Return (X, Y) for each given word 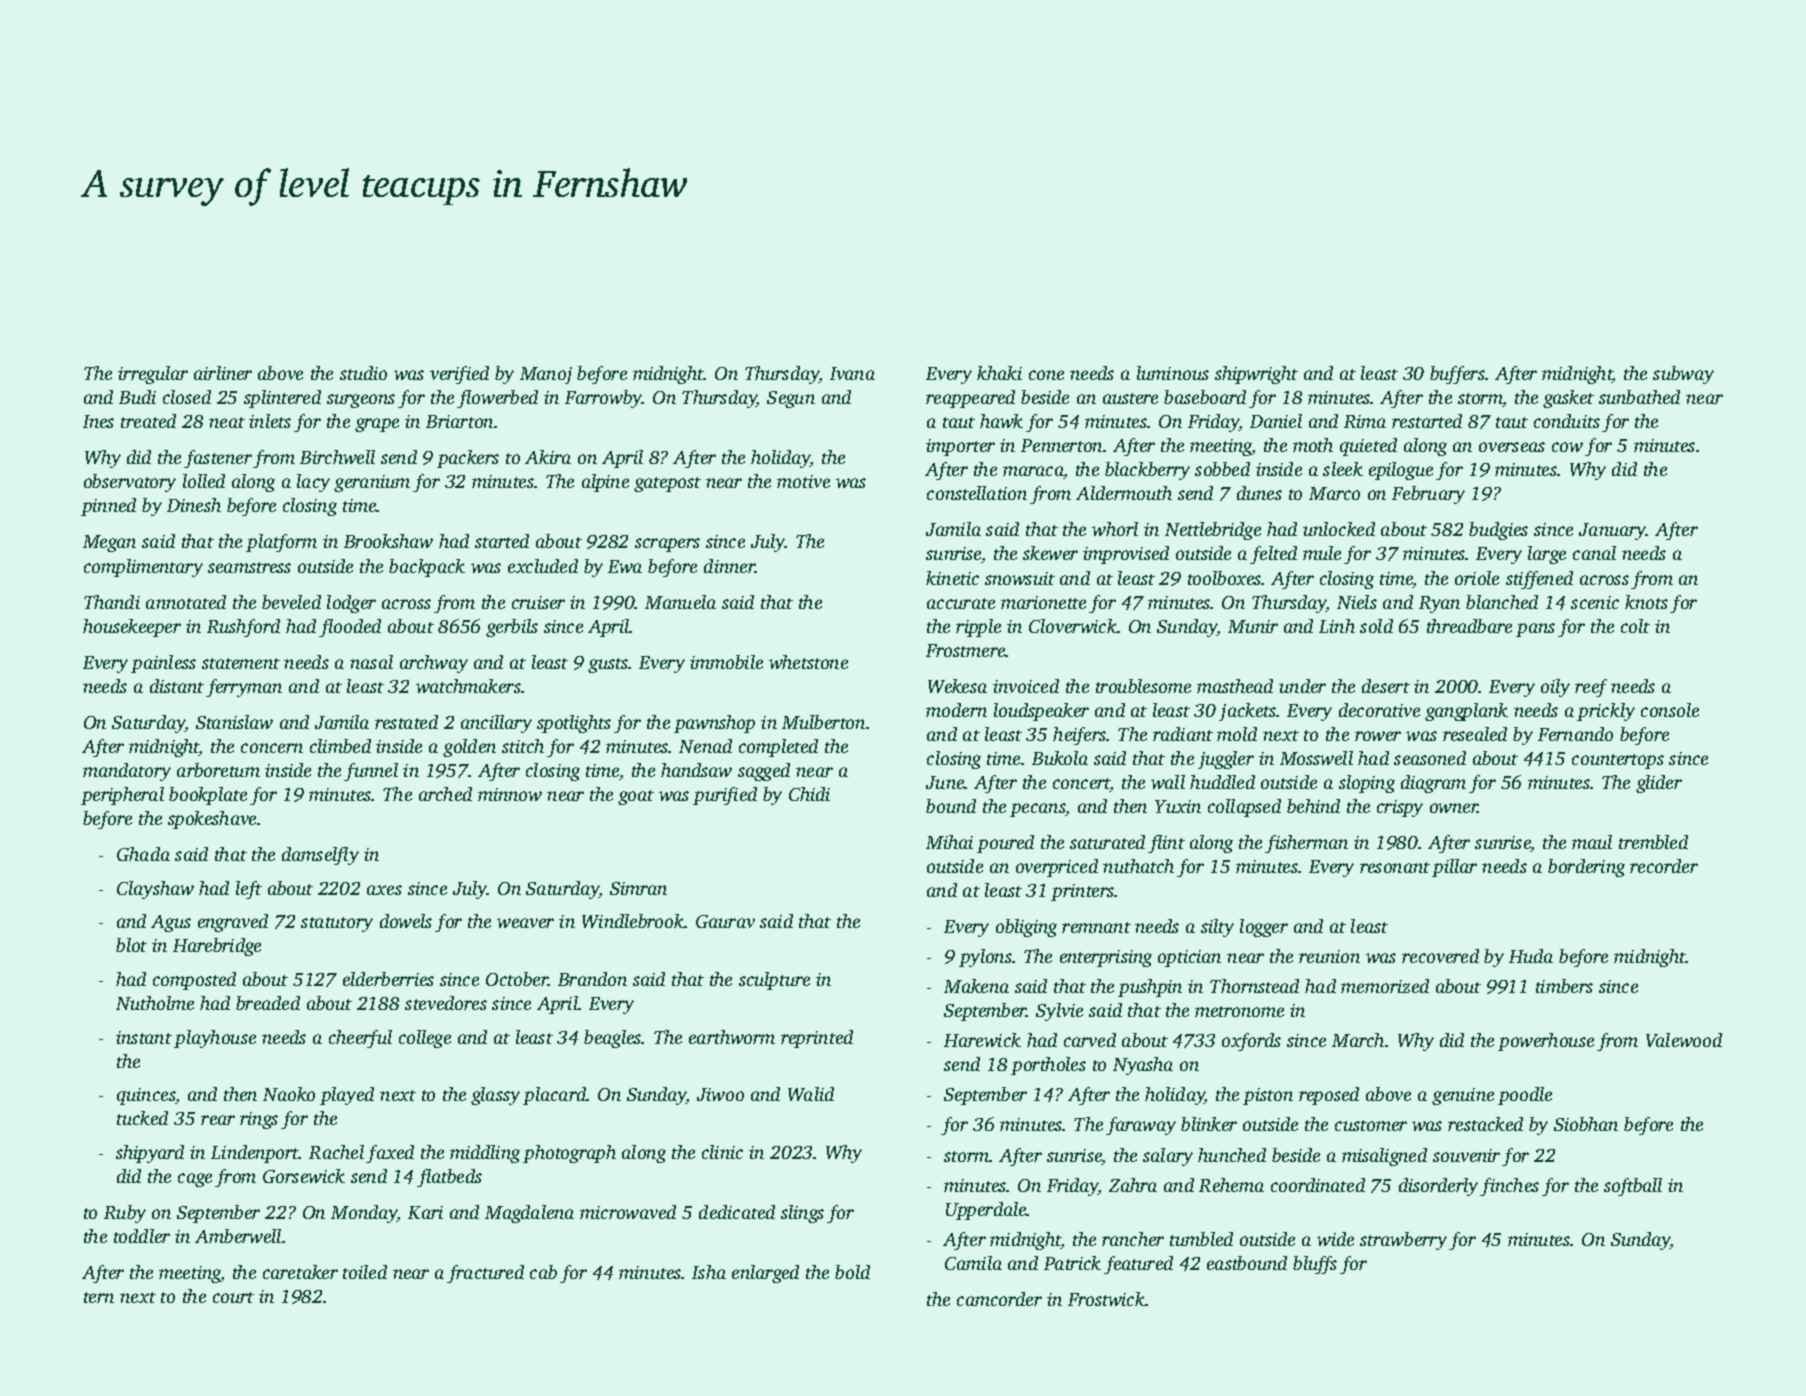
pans (1535, 630)
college (425, 1039)
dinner (729, 566)
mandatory (127, 772)
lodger (351, 604)
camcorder (999, 1299)
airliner (223, 373)
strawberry (1403, 1241)
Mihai (949, 842)
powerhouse (1546, 1042)
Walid (811, 1094)
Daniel (1276, 421)
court (233, 1297)
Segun (791, 399)
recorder (1664, 866)
